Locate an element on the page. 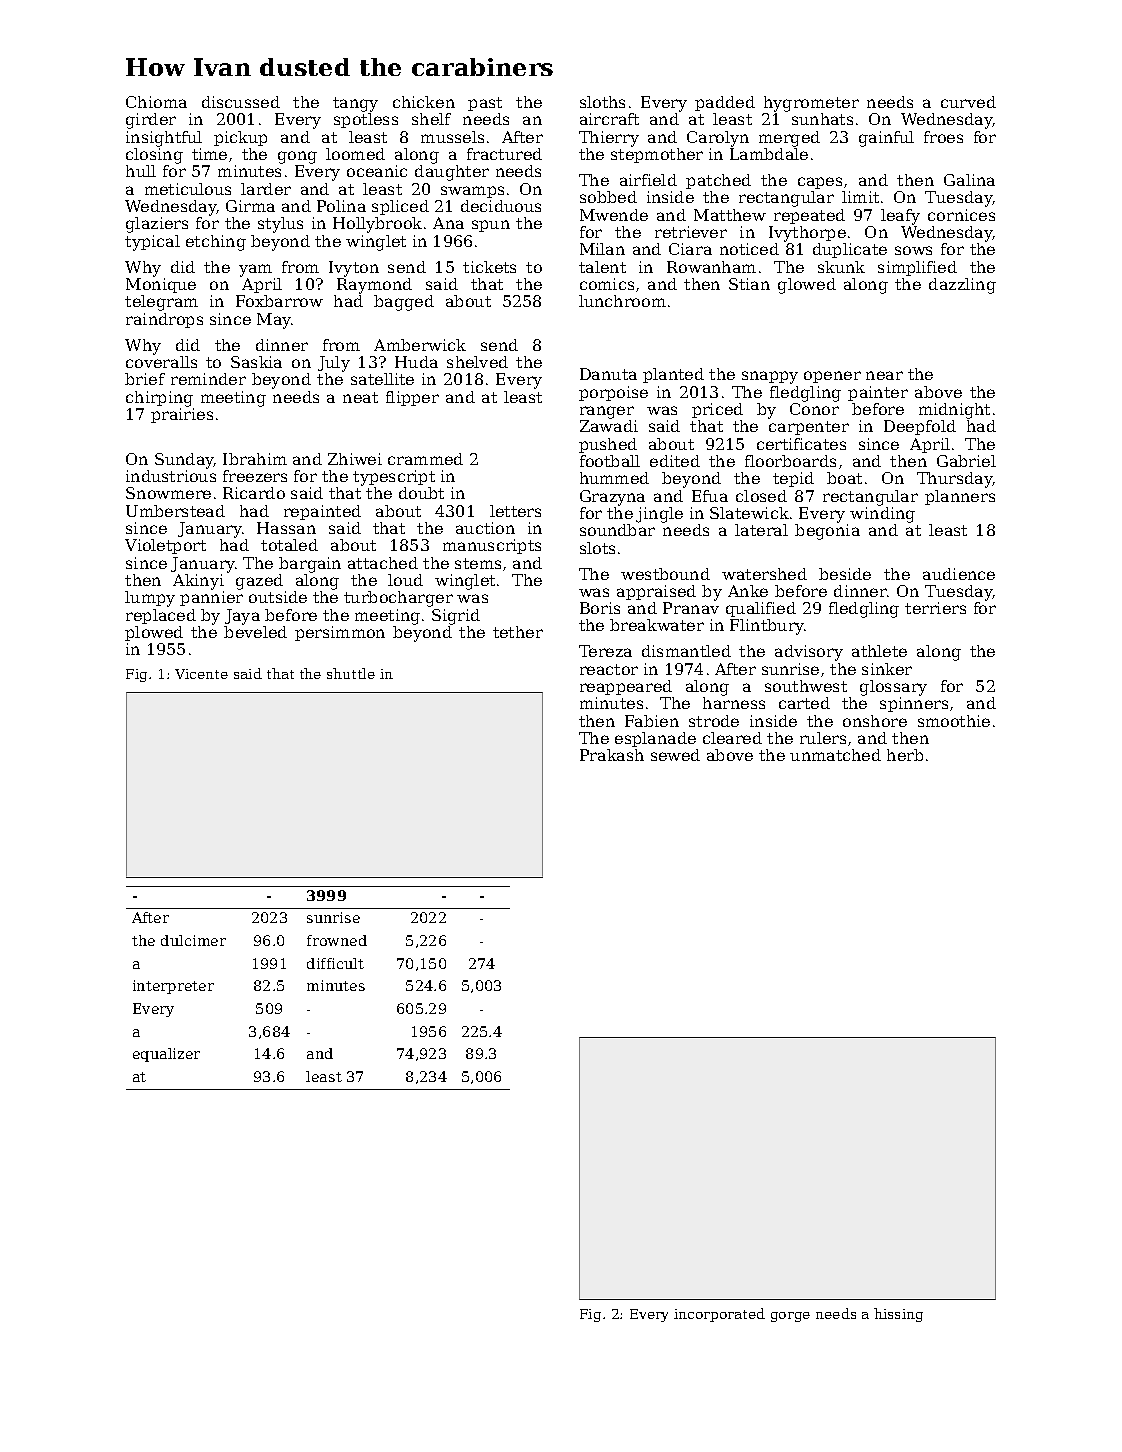  Chioma is located at coordinates (156, 102).
